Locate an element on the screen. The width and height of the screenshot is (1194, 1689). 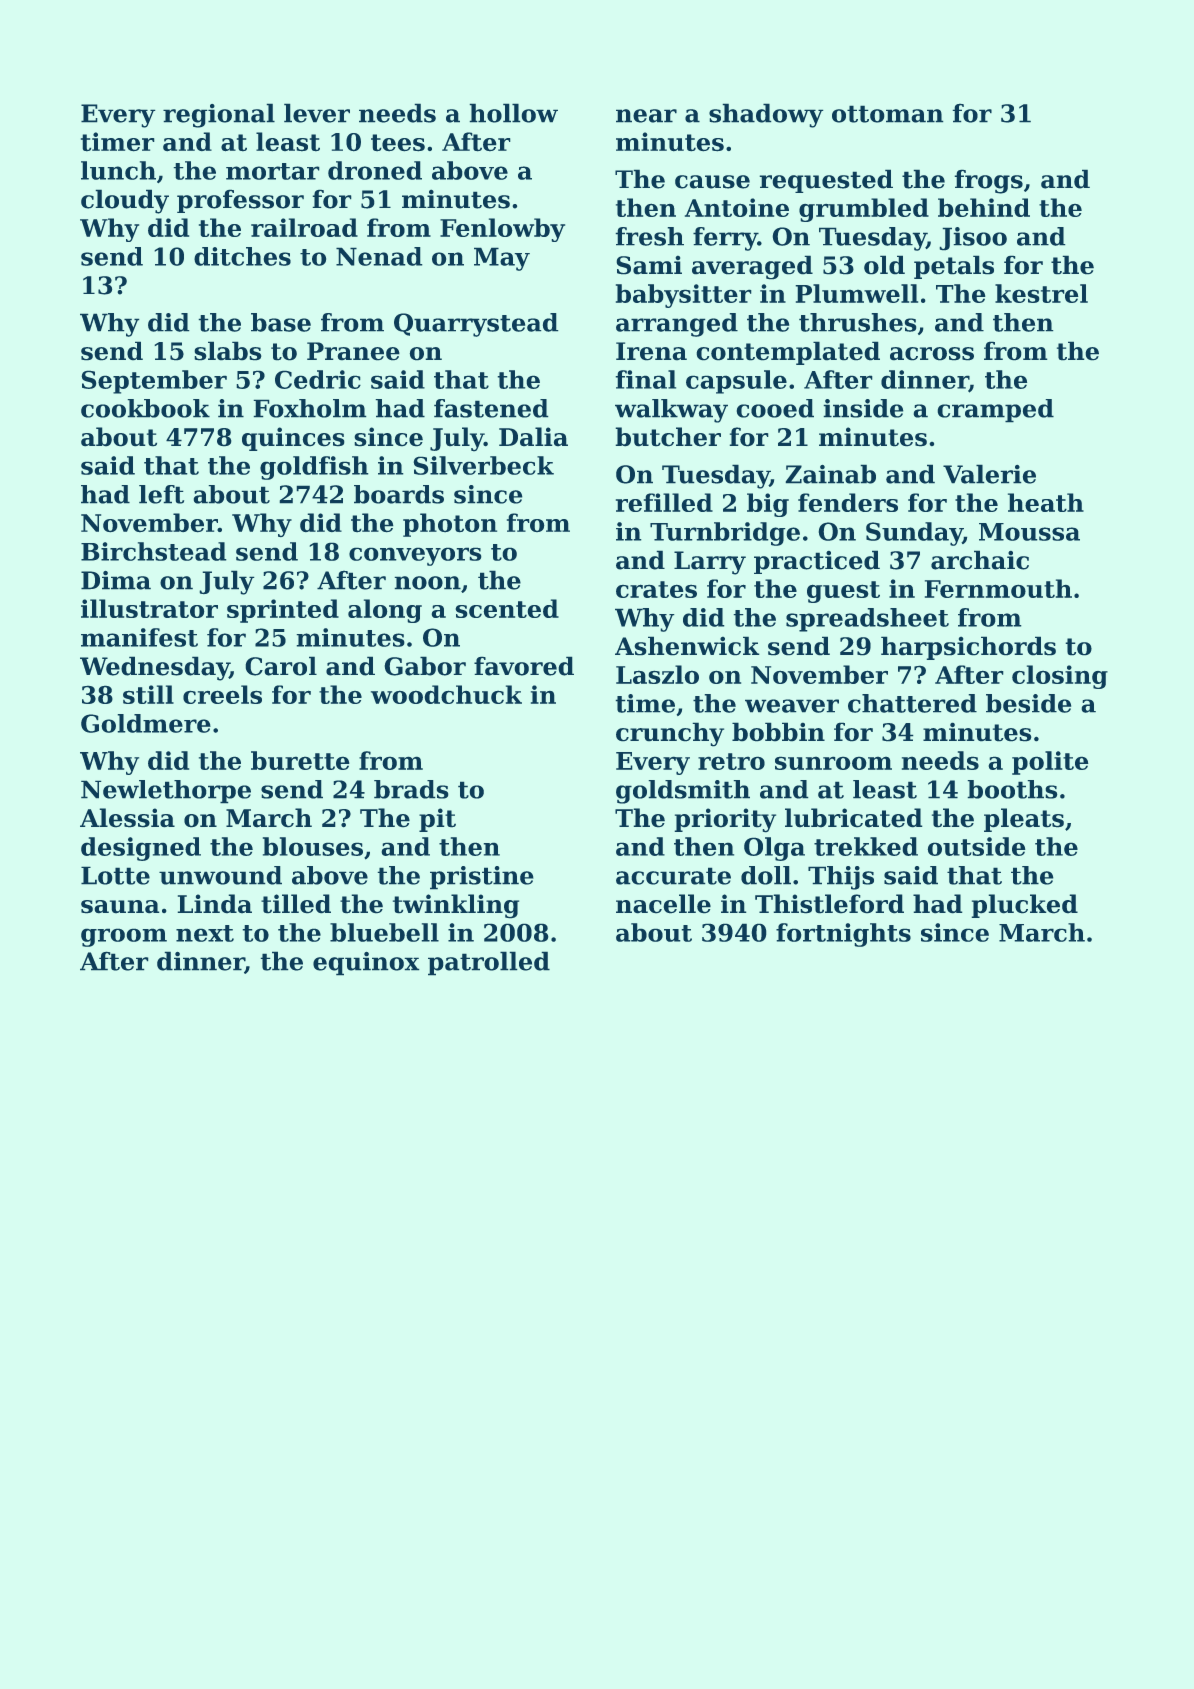
Carol is located at coordinates (281, 666).
